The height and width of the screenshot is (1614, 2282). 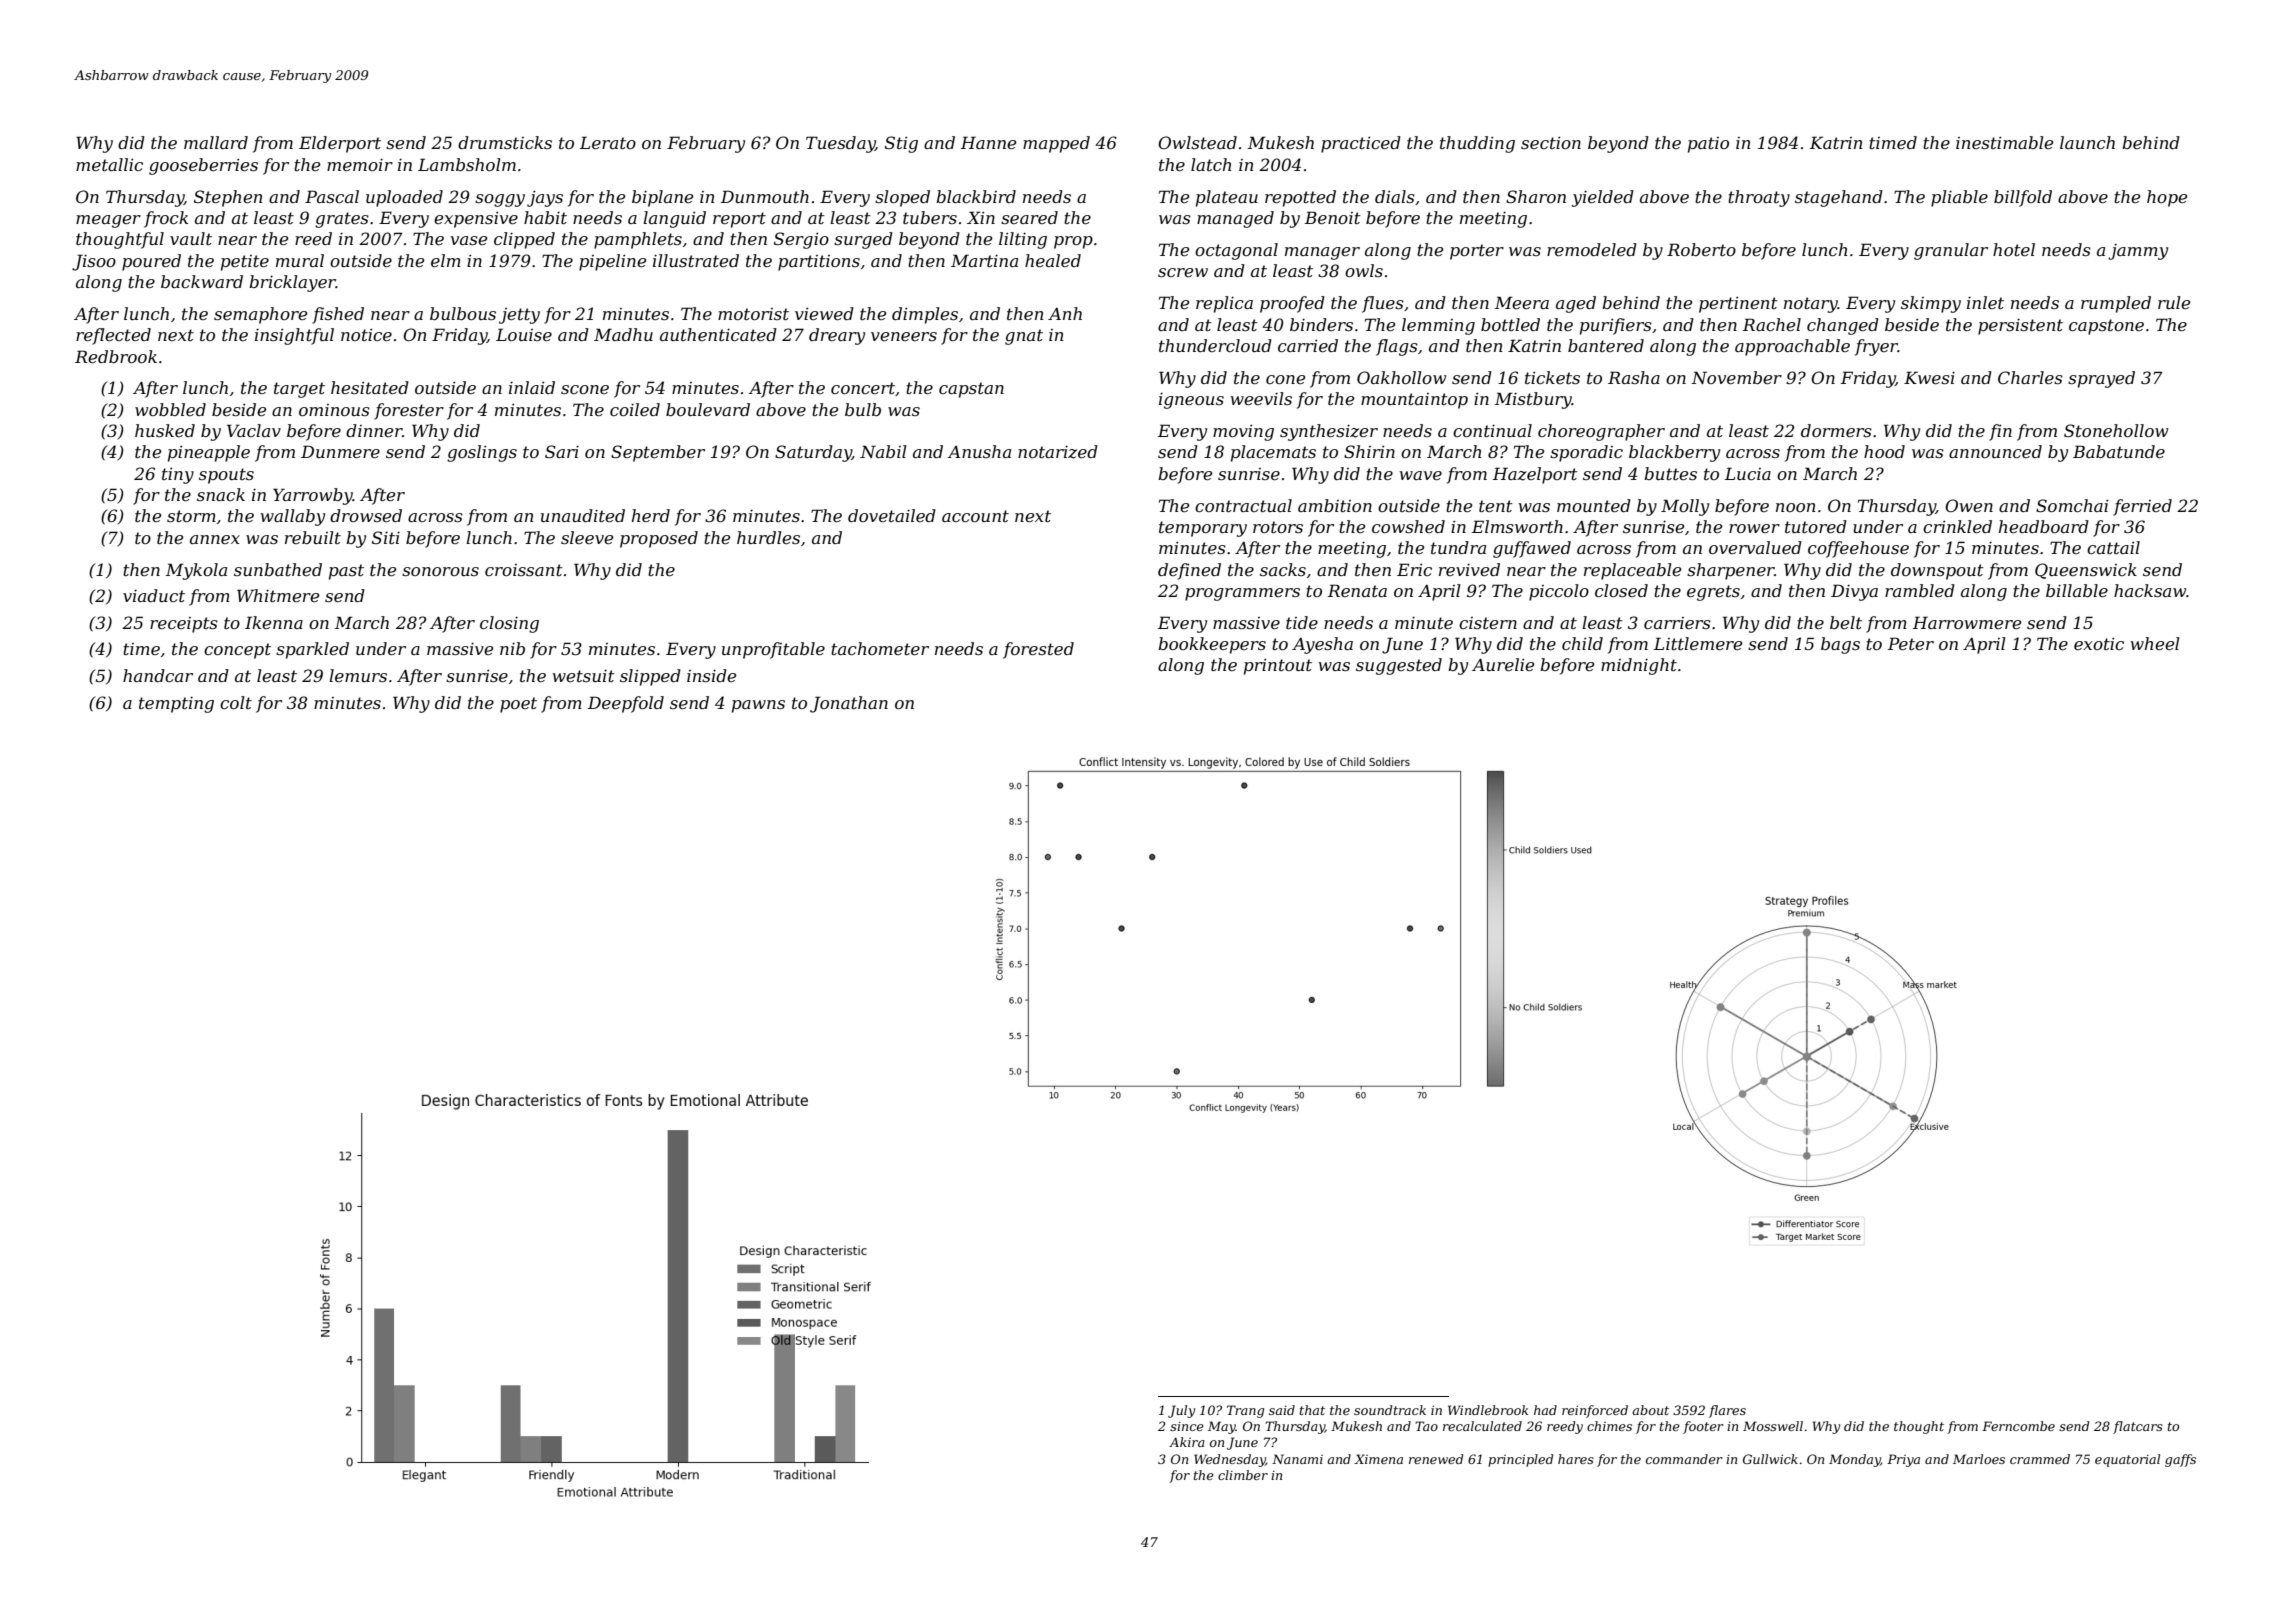 I want to click on climber, so click(x=1243, y=1475).
